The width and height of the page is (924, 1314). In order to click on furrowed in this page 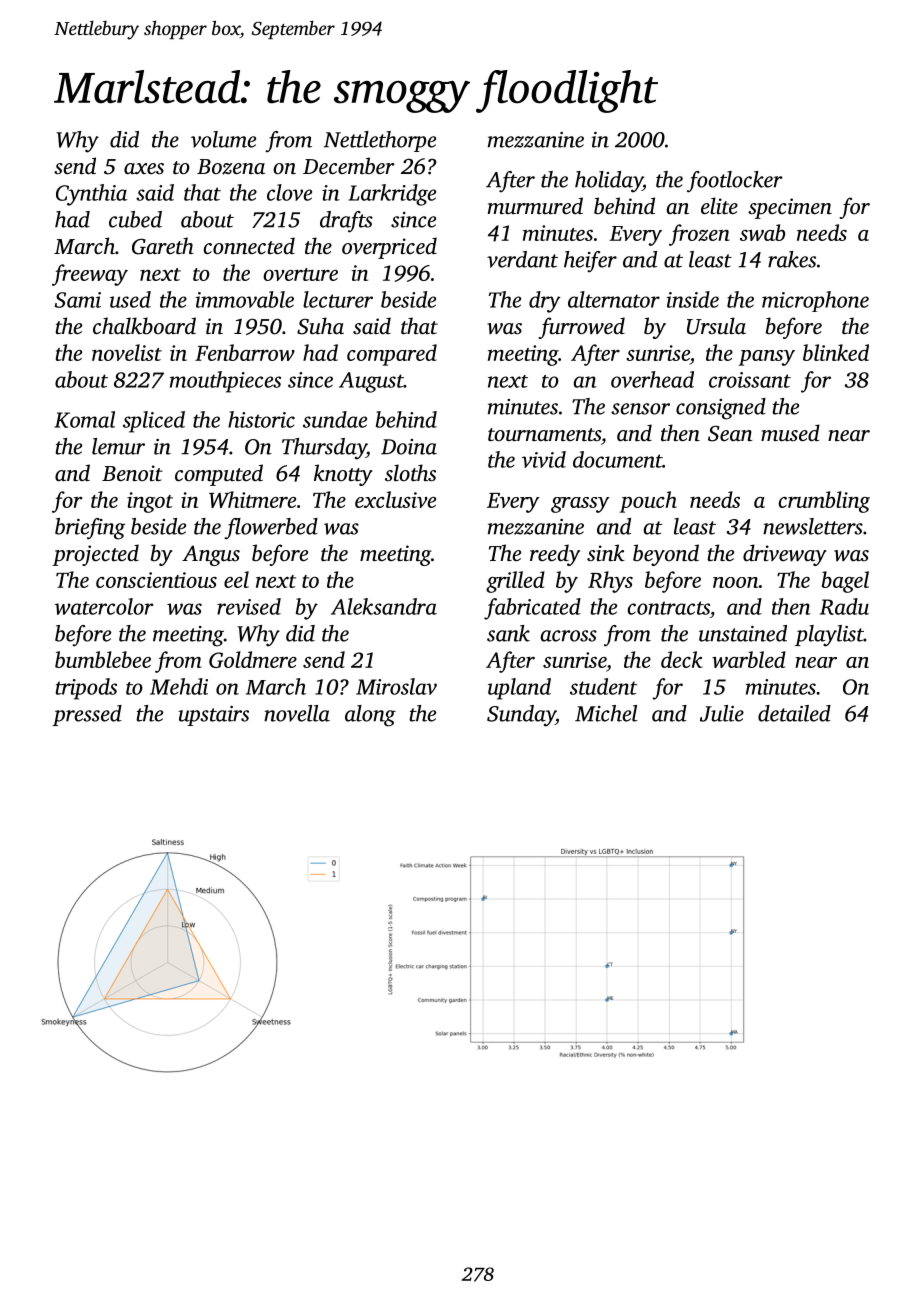, I will do `click(582, 328)`.
